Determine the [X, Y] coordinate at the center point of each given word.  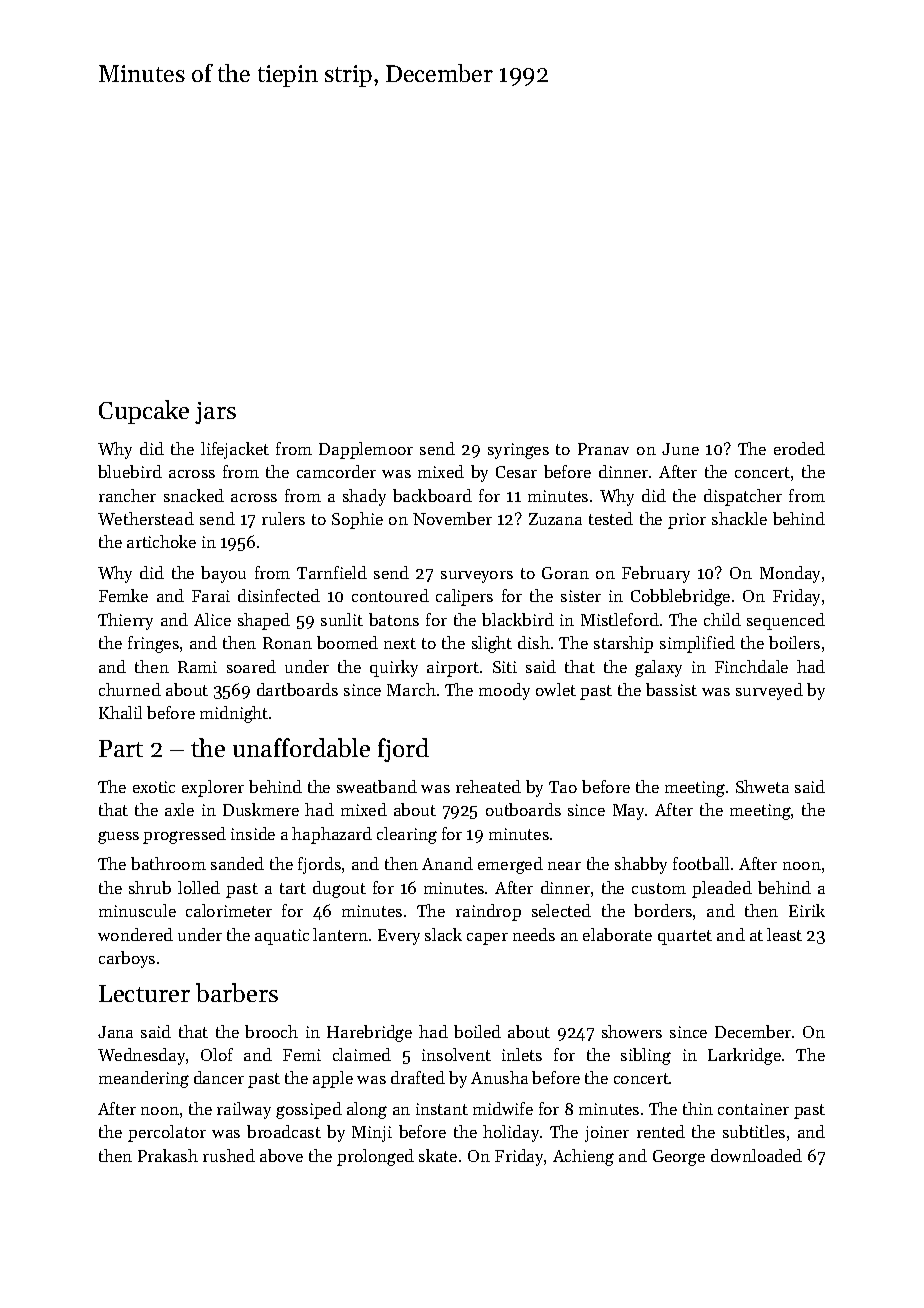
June [680, 449]
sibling [646, 1056]
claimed [362, 1054]
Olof [217, 1054]
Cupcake [144, 412]
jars [215, 413]
